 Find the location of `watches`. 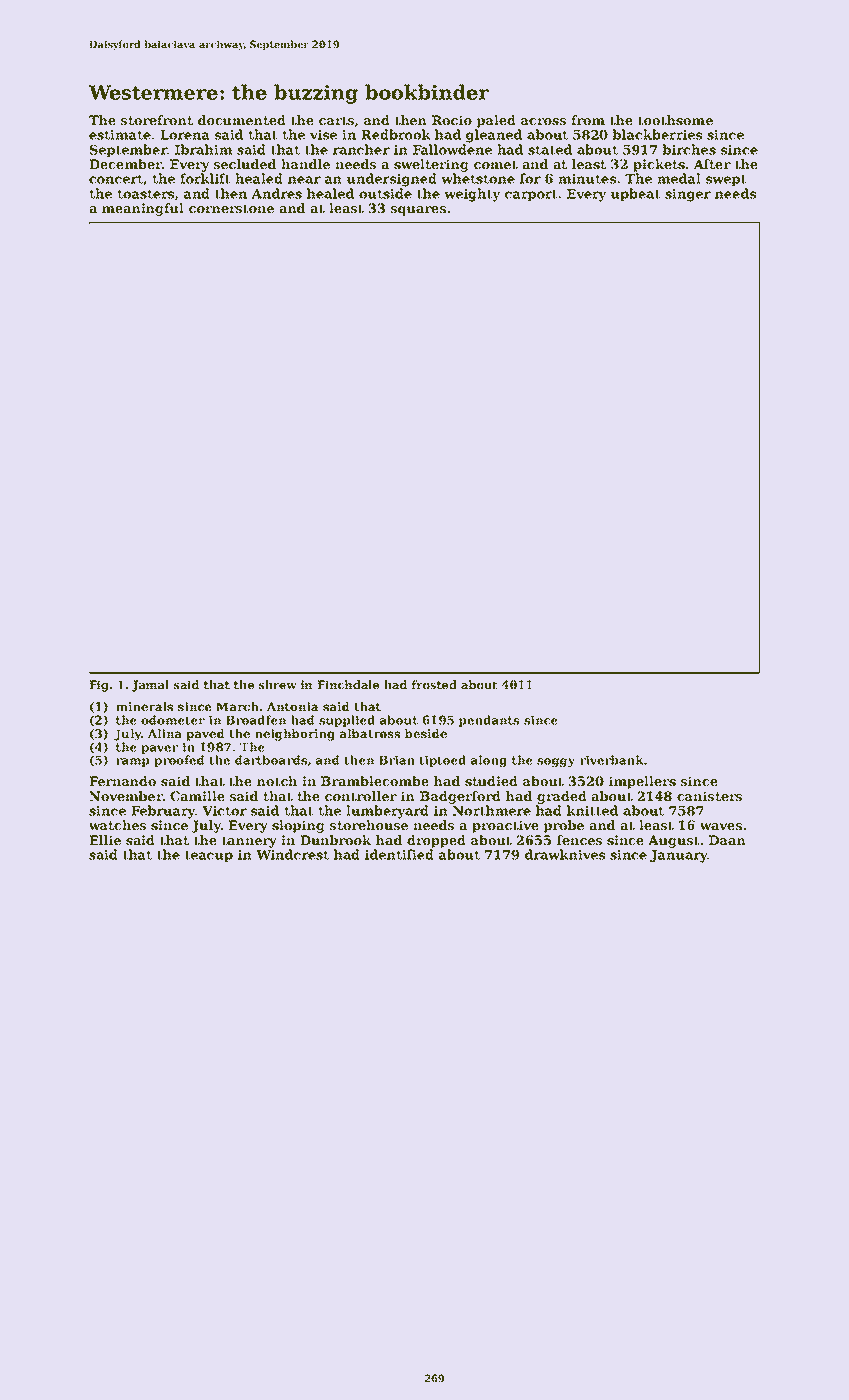

watches is located at coordinates (117, 825).
